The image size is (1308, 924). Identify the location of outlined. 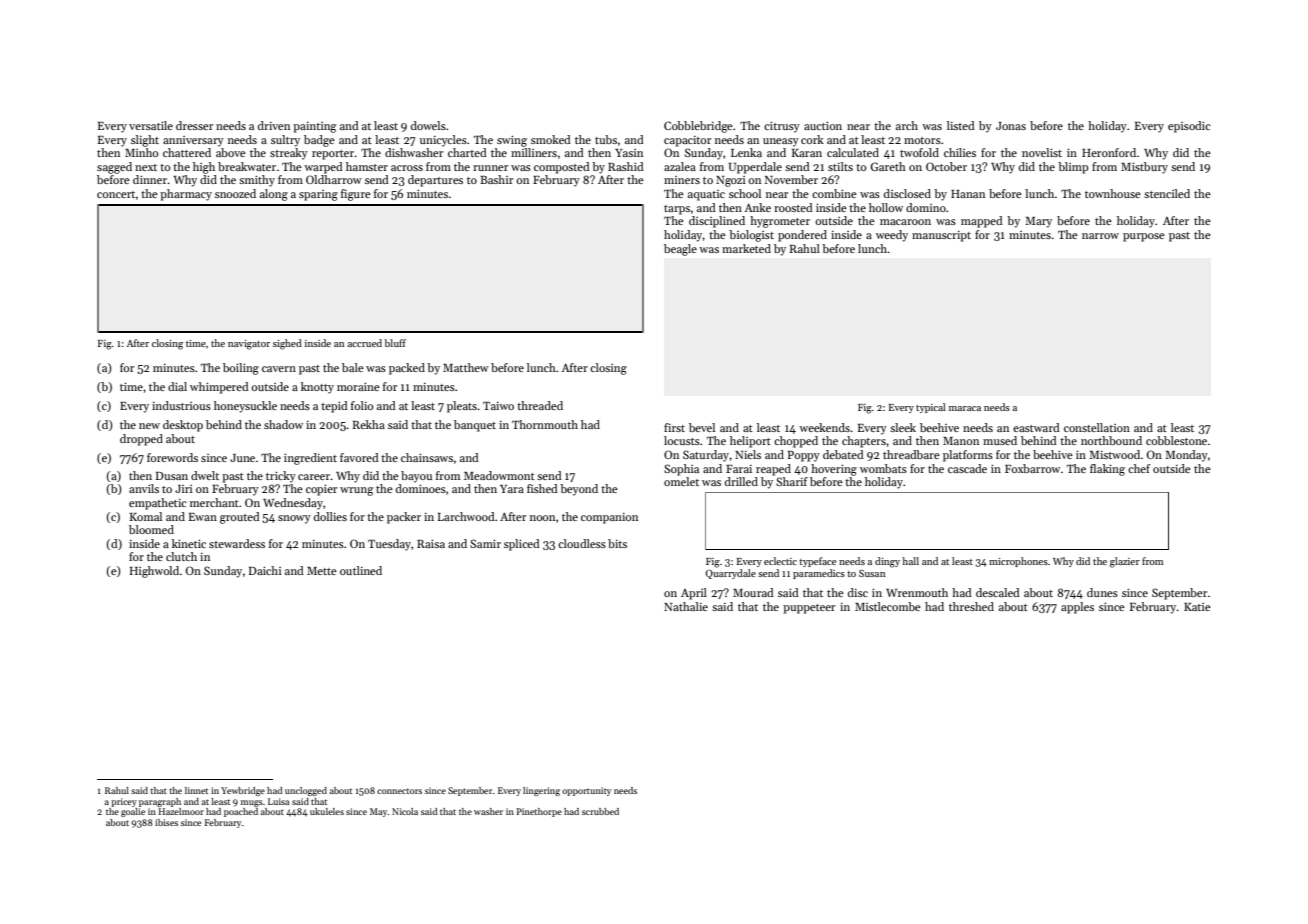
(361, 570).
